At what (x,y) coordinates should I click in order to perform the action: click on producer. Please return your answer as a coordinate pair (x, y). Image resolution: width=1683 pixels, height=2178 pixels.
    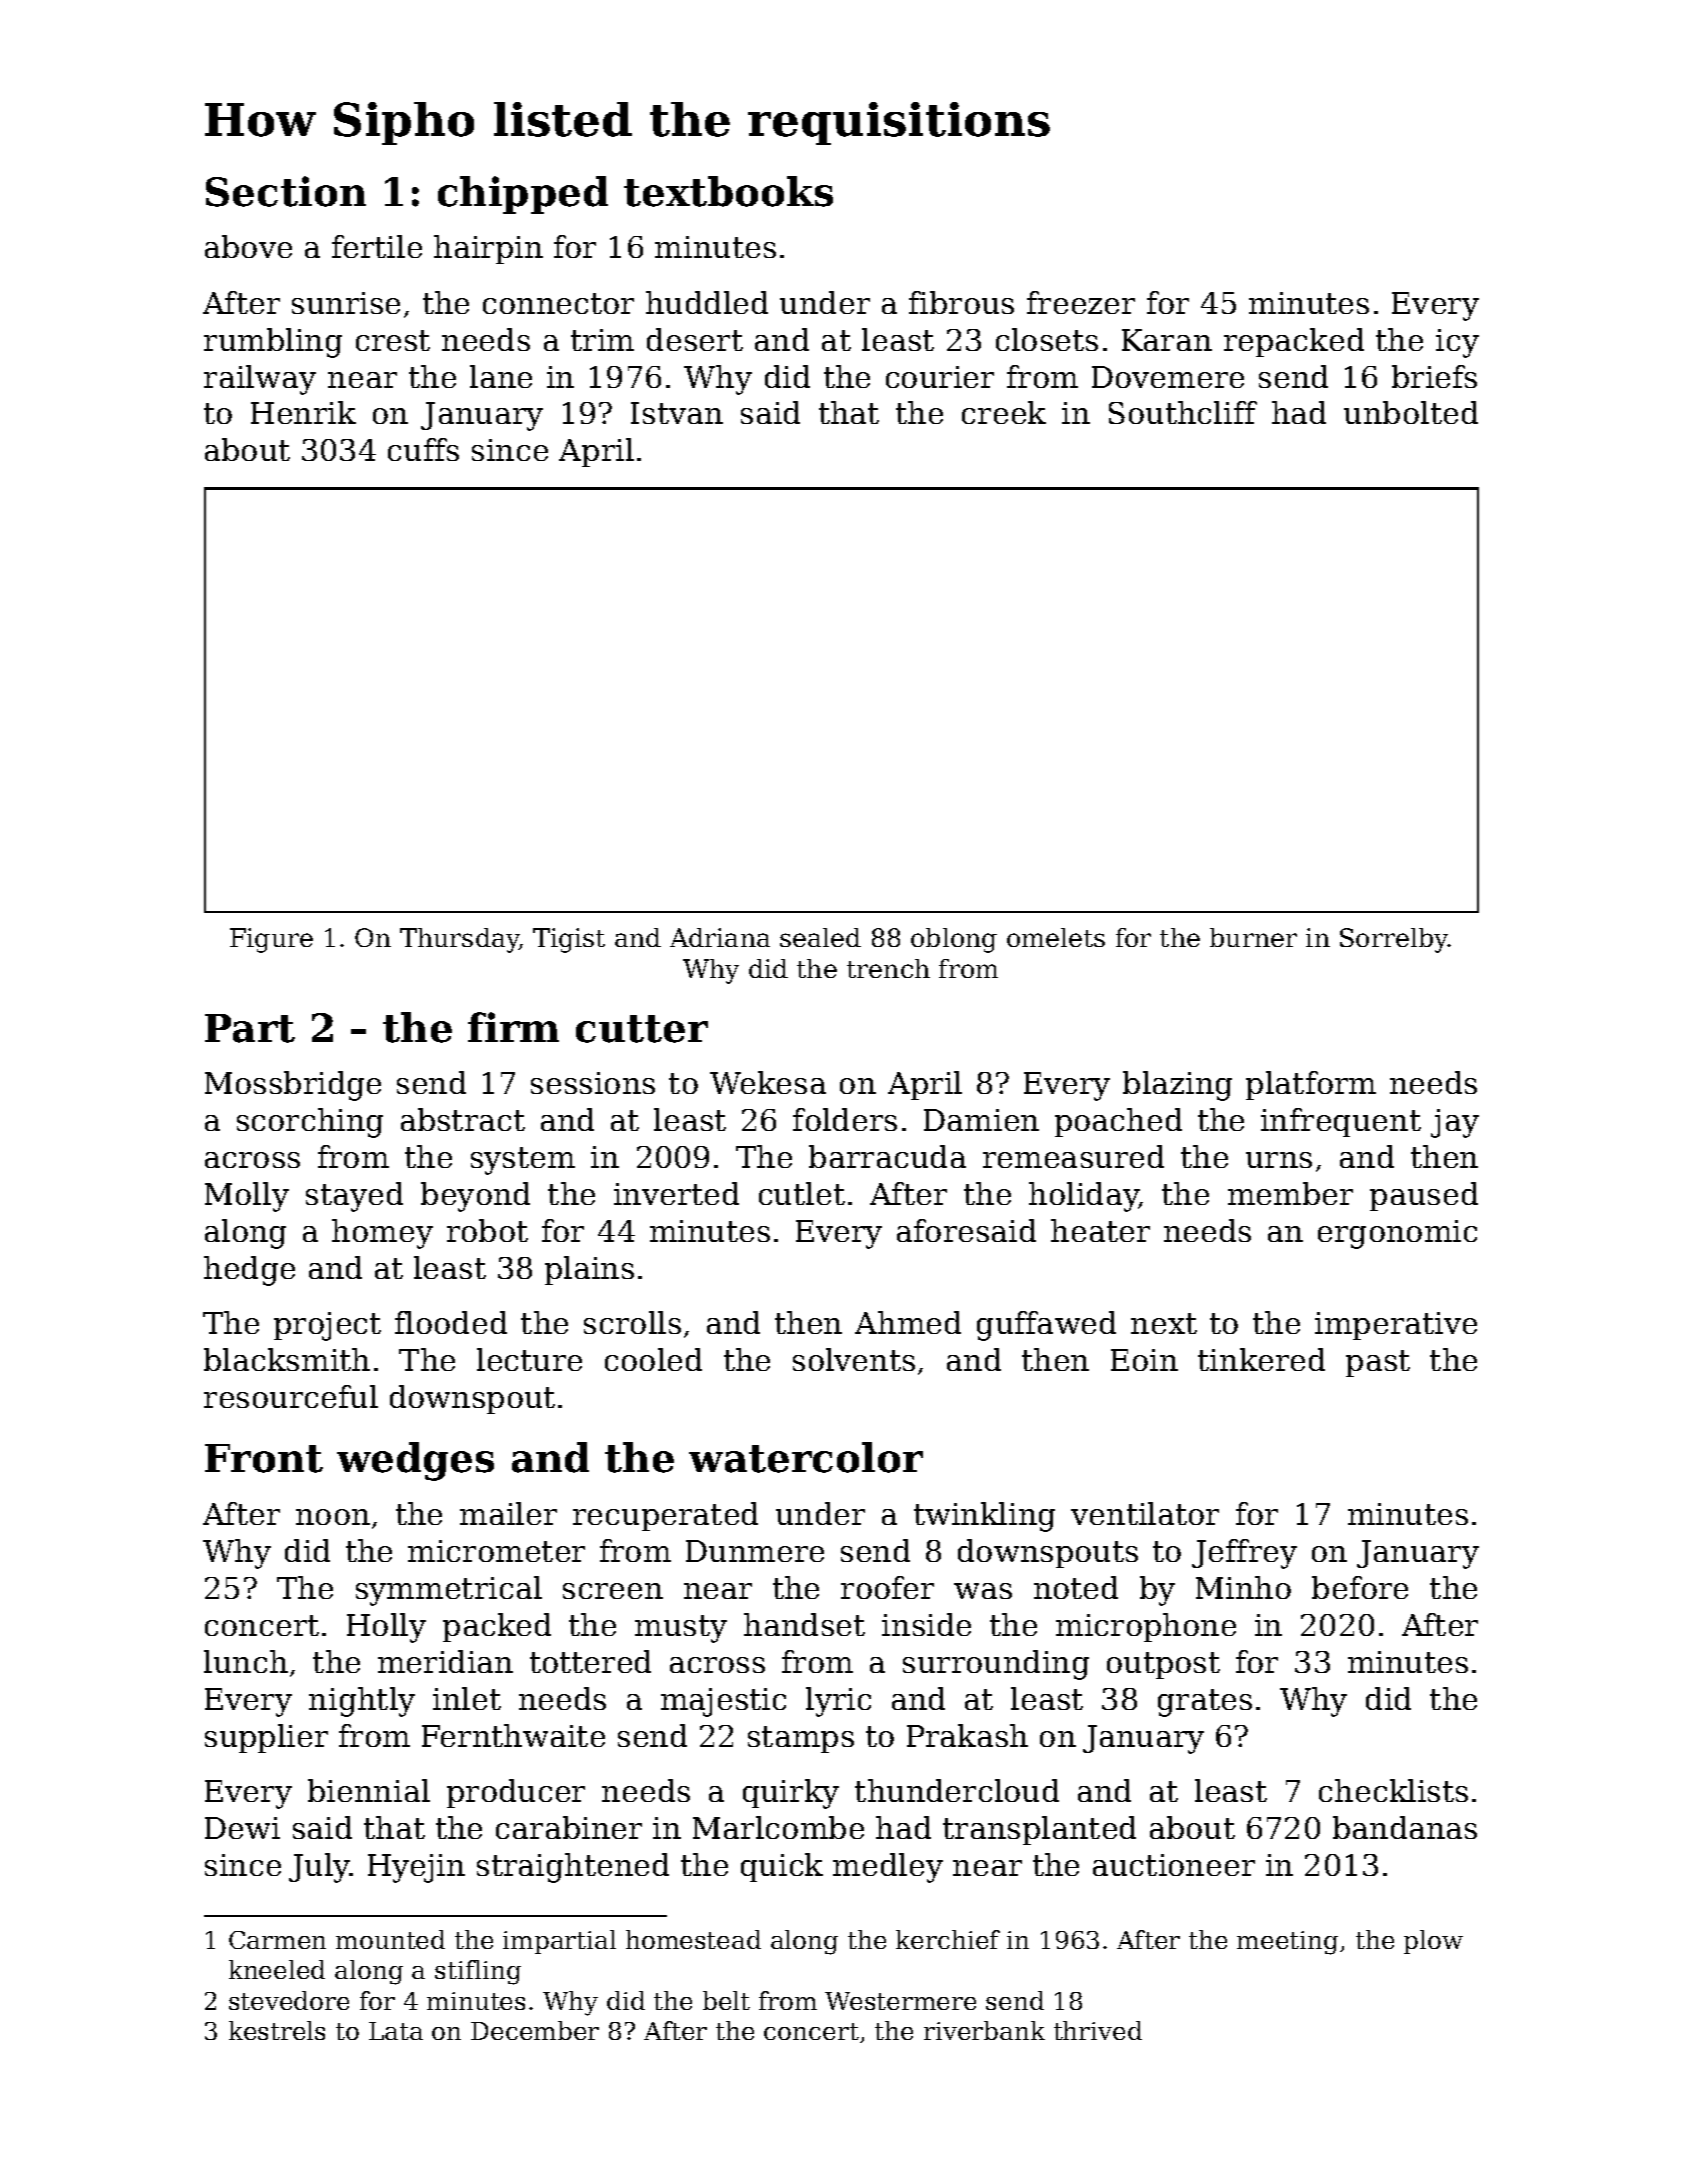
    Looking at the image, I should click on (516, 1793).
